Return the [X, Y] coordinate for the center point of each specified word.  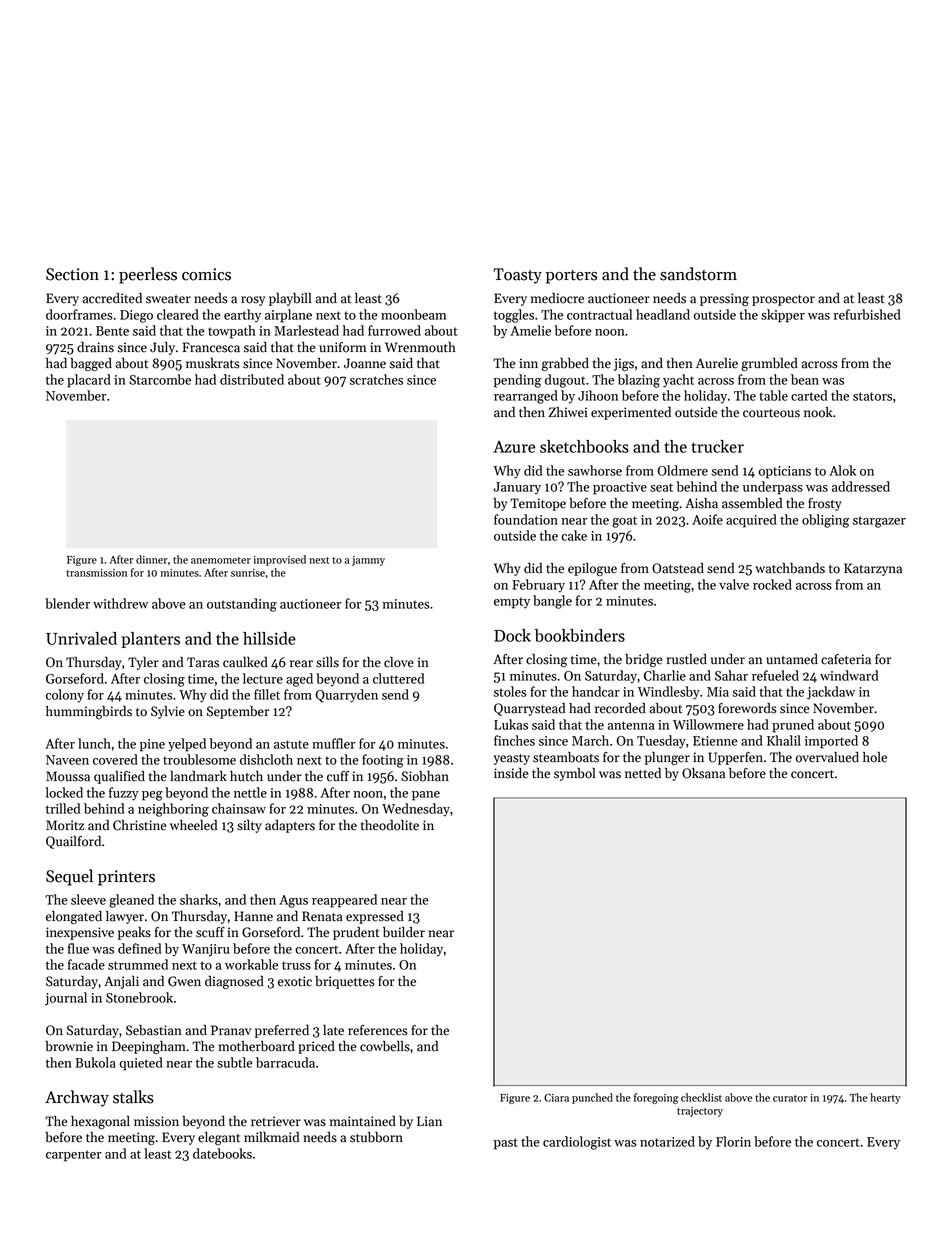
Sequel [69, 877]
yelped [187, 745]
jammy [368, 561]
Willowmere [708, 724]
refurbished [867, 314]
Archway [77, 1098]
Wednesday [416, 810]
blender [67, 603]
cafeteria [846, 659]
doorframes [79, 314]
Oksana [703, 773]
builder [404, 932]
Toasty [517, 276]
